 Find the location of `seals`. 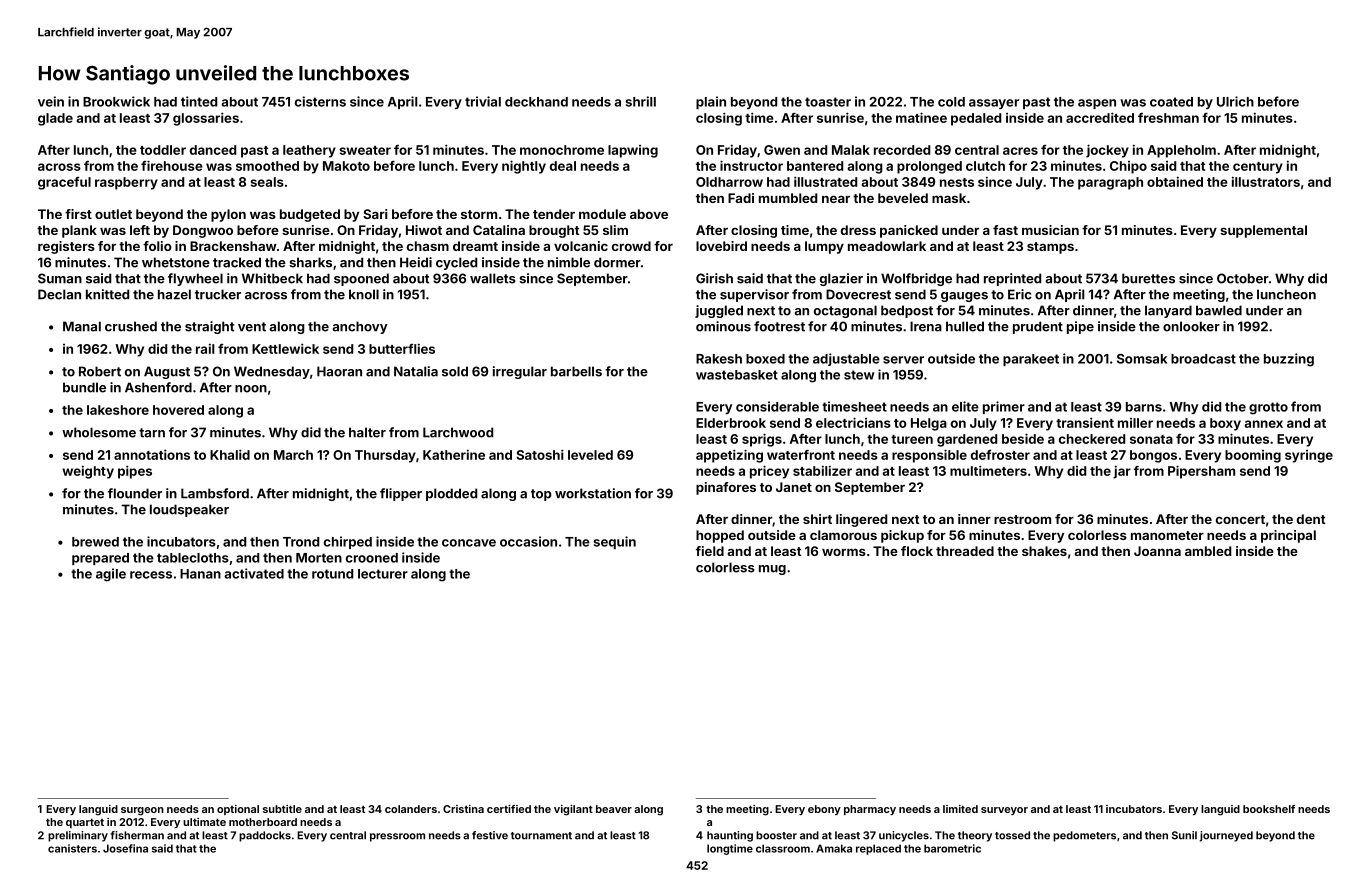

seals is located at coordinates (267, 182).
